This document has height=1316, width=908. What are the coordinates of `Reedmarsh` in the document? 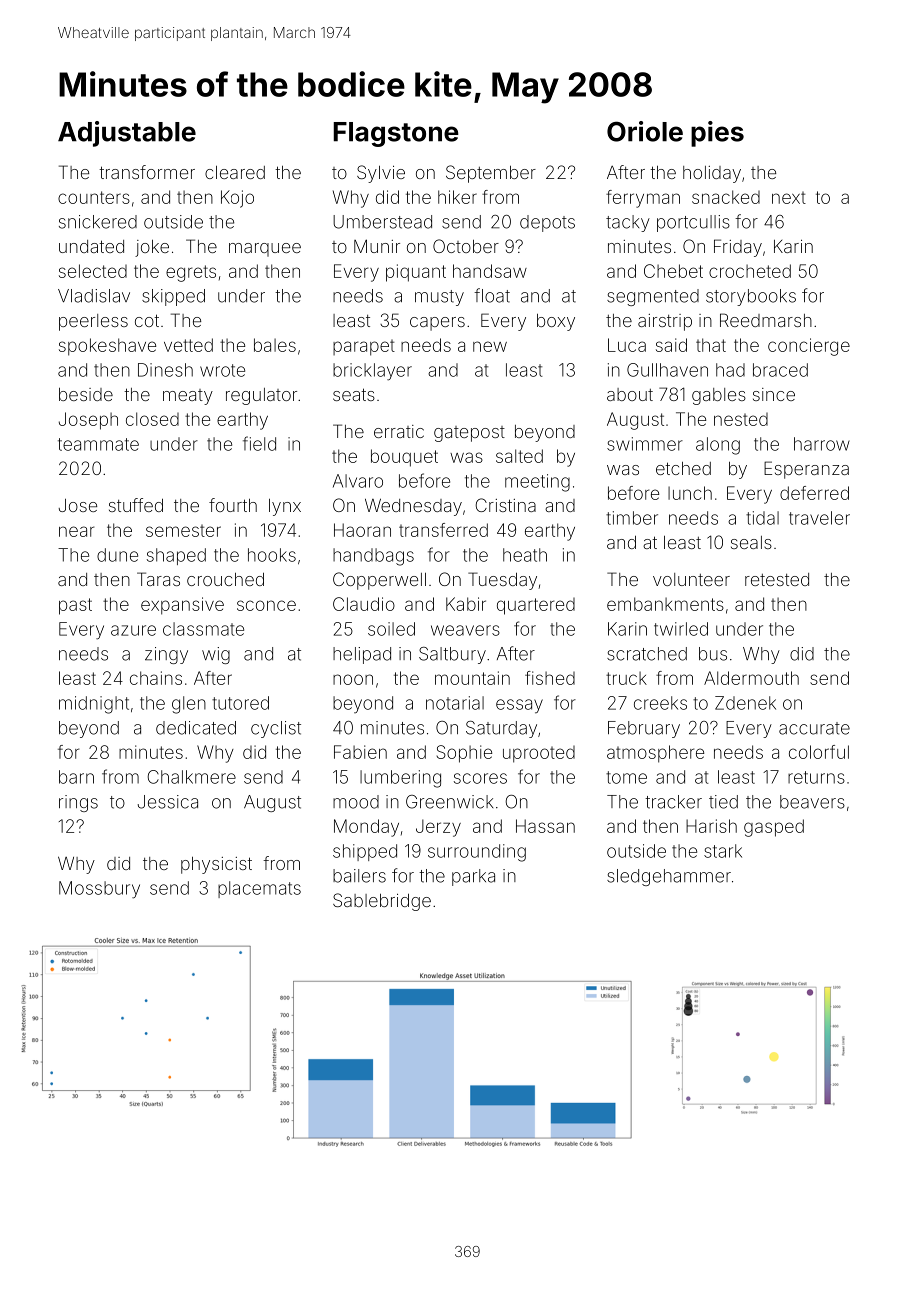 It's located at (766, 320).
